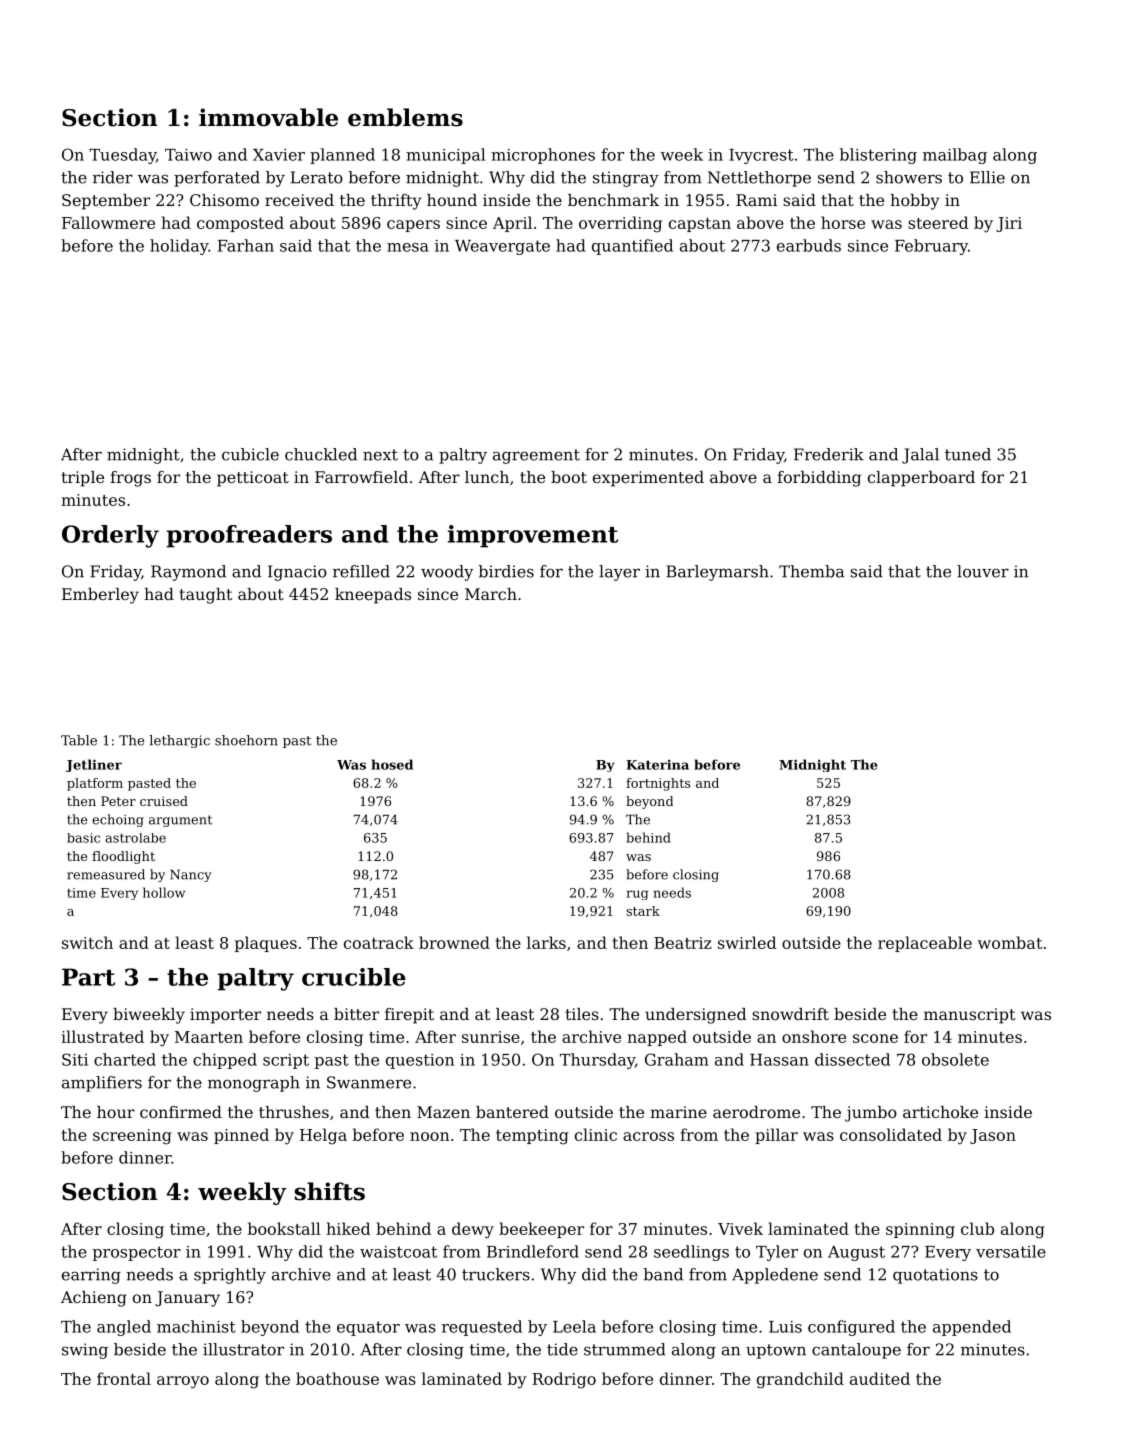  Describe the element at coordinates (113, 177) in the screenshot. I see `rider` at that location.
